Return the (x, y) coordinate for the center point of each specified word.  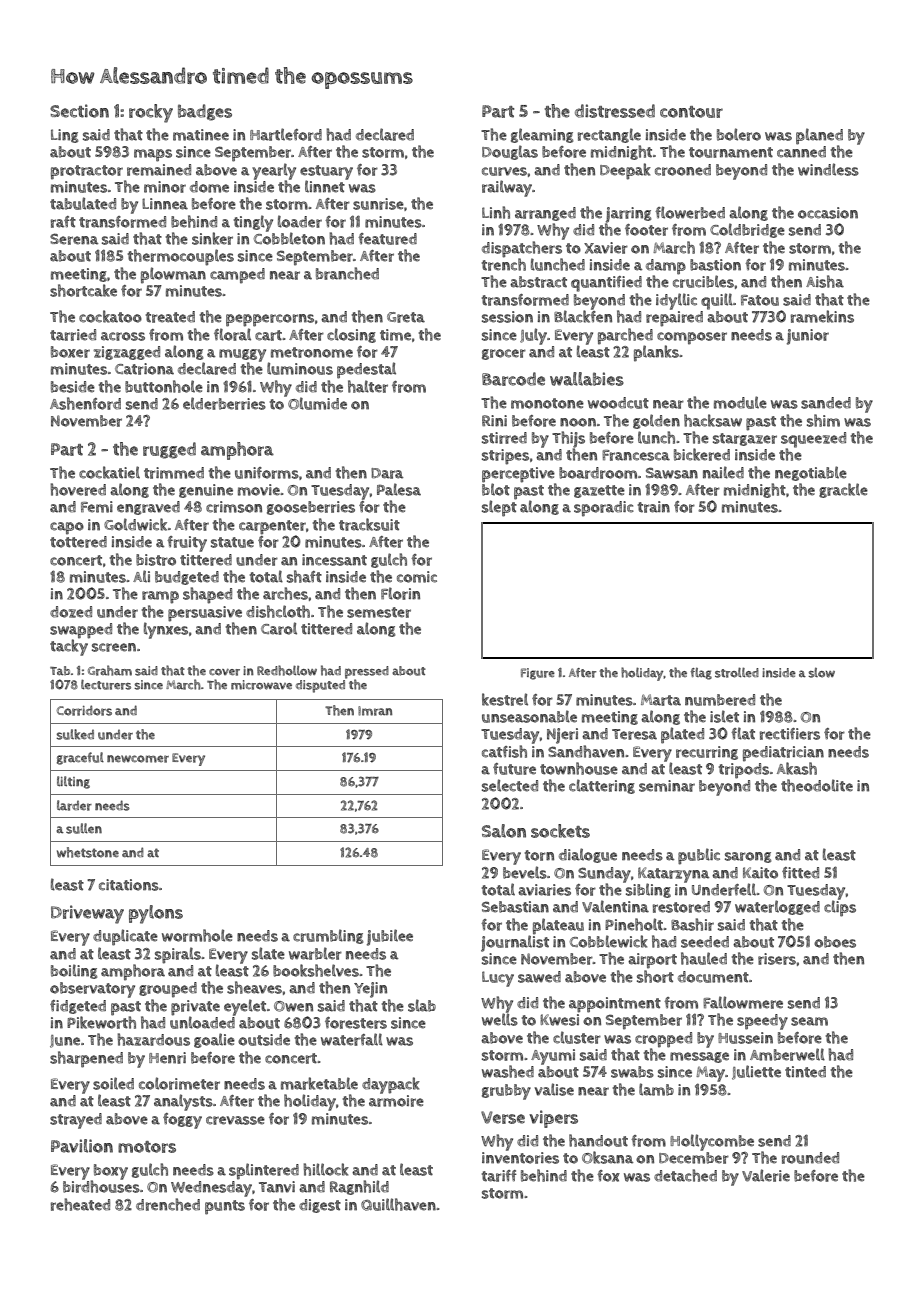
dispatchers (522, 249)
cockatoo (110, 316)
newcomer (138, 759)
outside (264, 1040)
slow (821, 672)
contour (691, 112)
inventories (520, 1158)
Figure (538, 674)
